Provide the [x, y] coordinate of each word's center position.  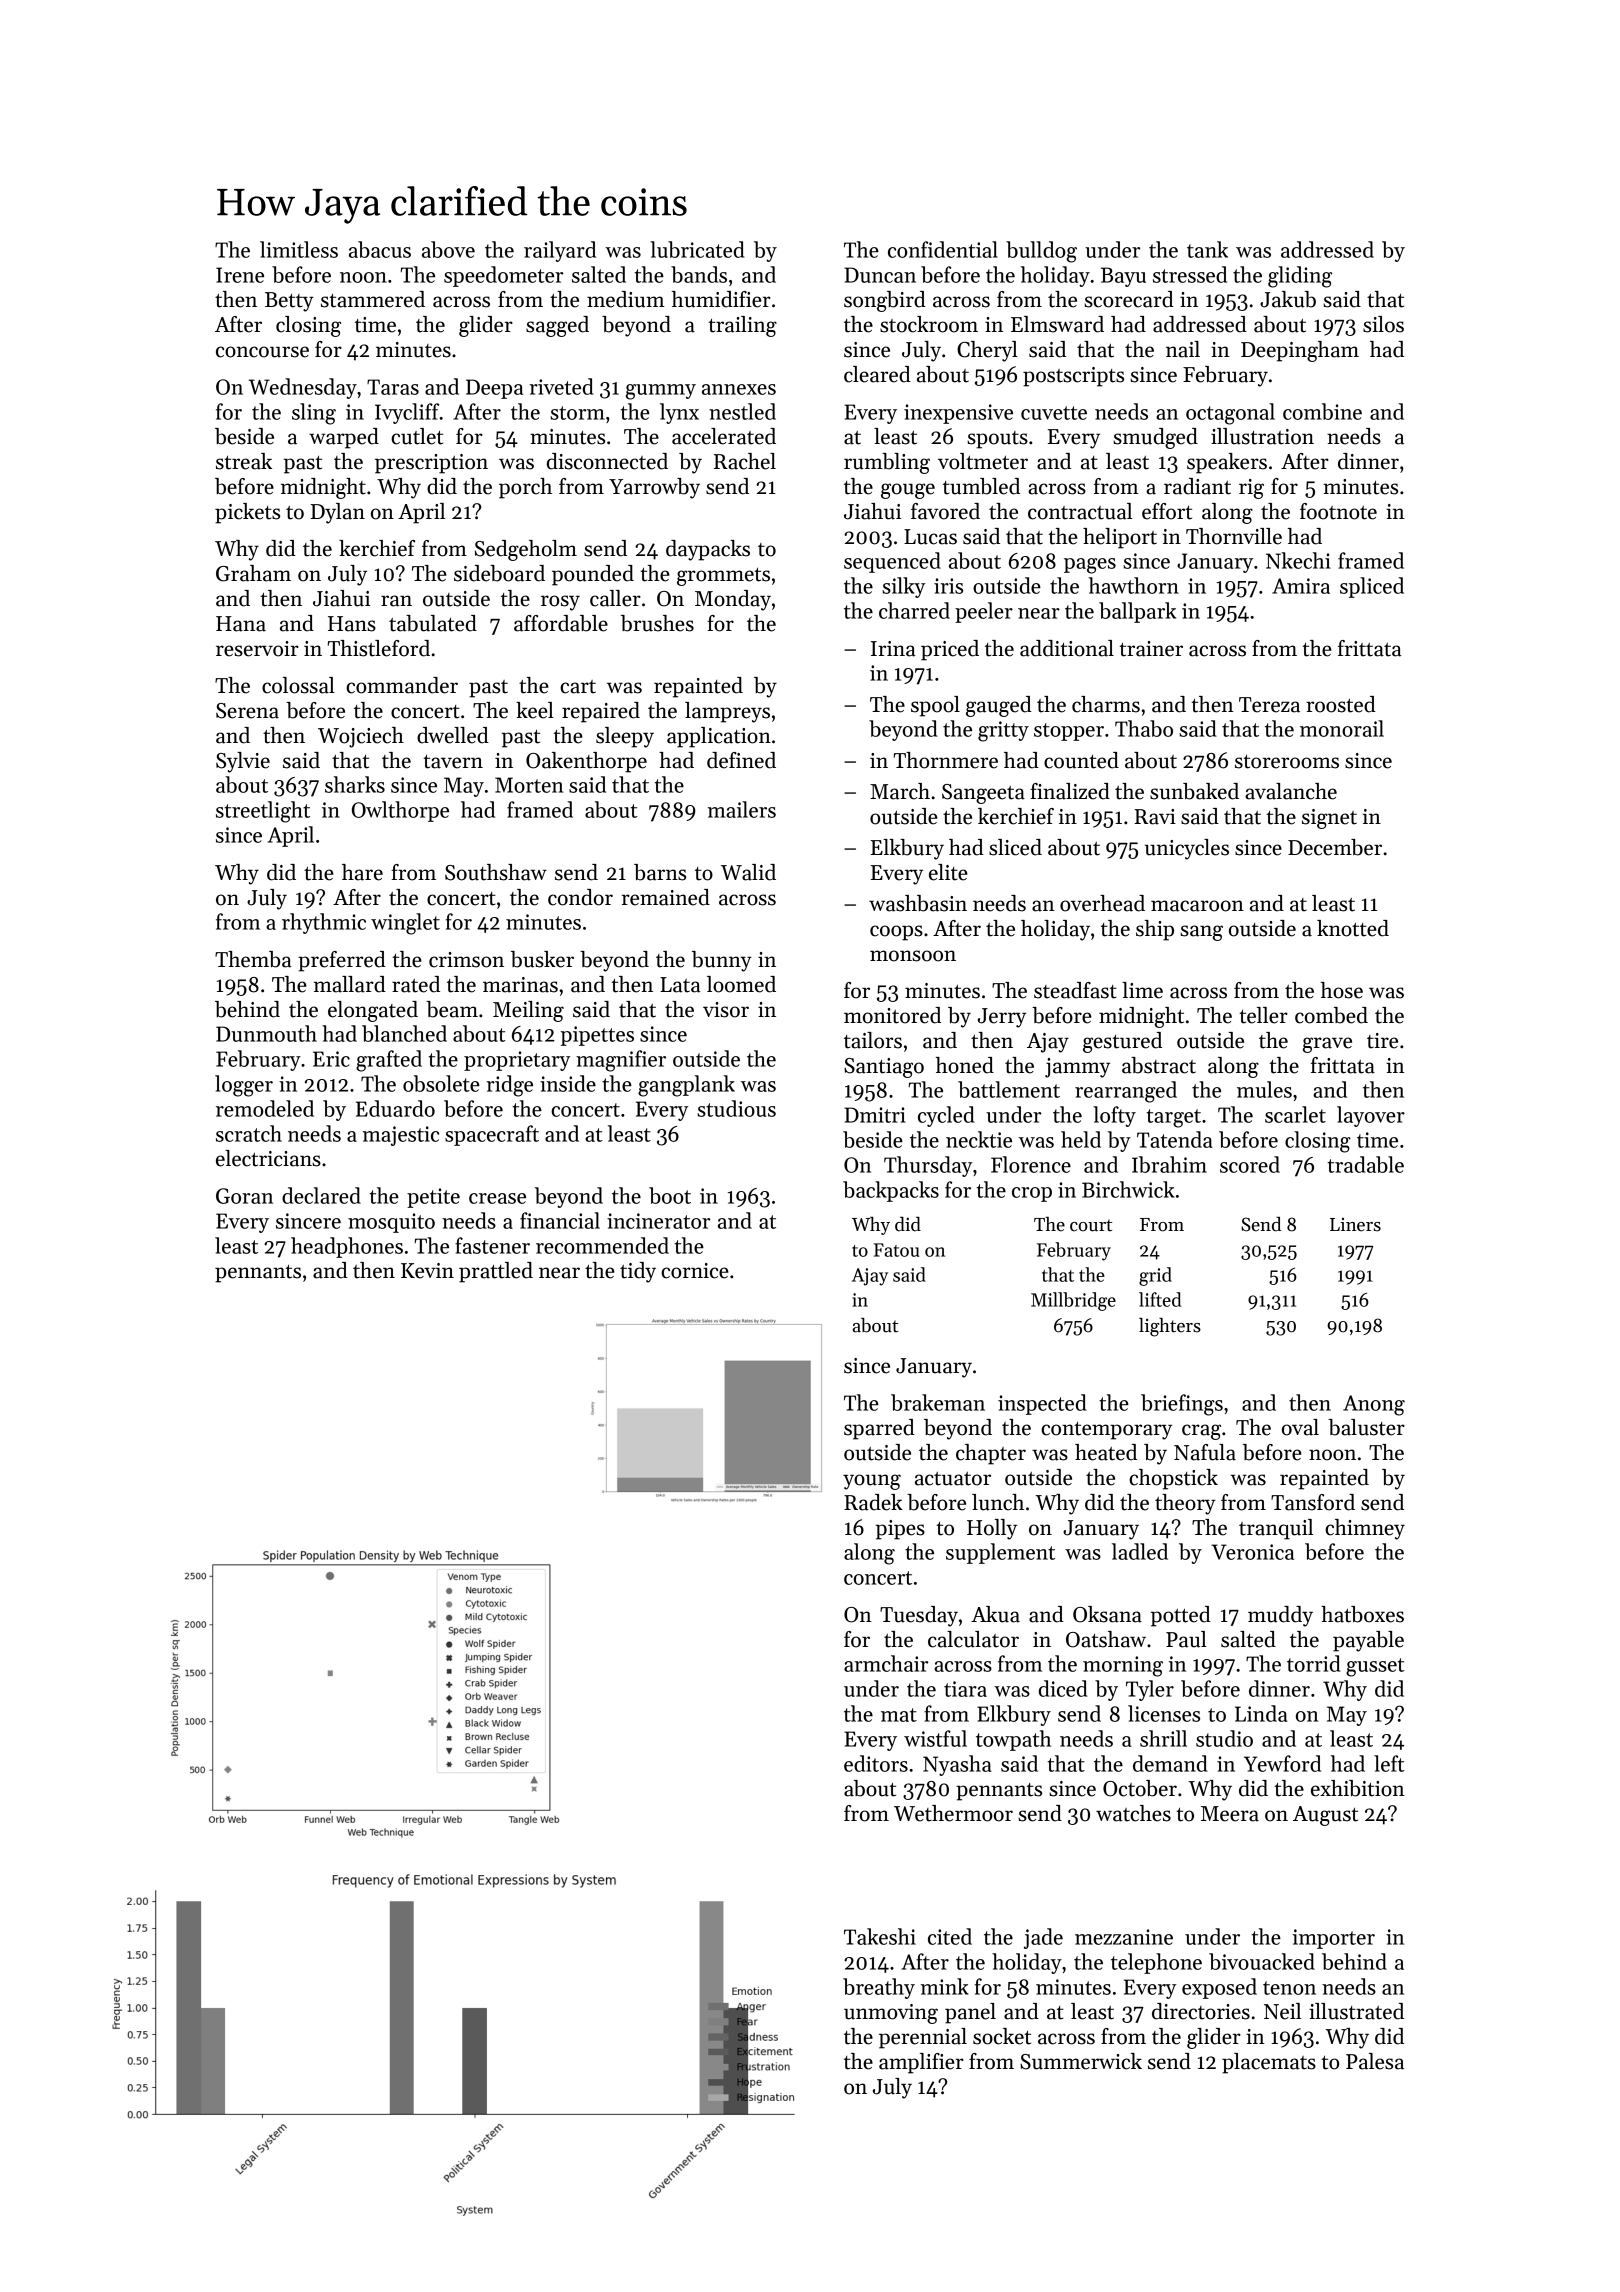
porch [525, 488]
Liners [1355, 1225]
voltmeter [983, 461]
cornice [695, 1271]
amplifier [921, 2063]
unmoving [891, 2014]
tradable [1366, 1164]
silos [1383, 324]
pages [1090, 566]
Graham [253, 573]
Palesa [1375, 2061]
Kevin [427, 1271]
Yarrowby [654, 488]
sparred [879, 1429]
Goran [244, 1196]
